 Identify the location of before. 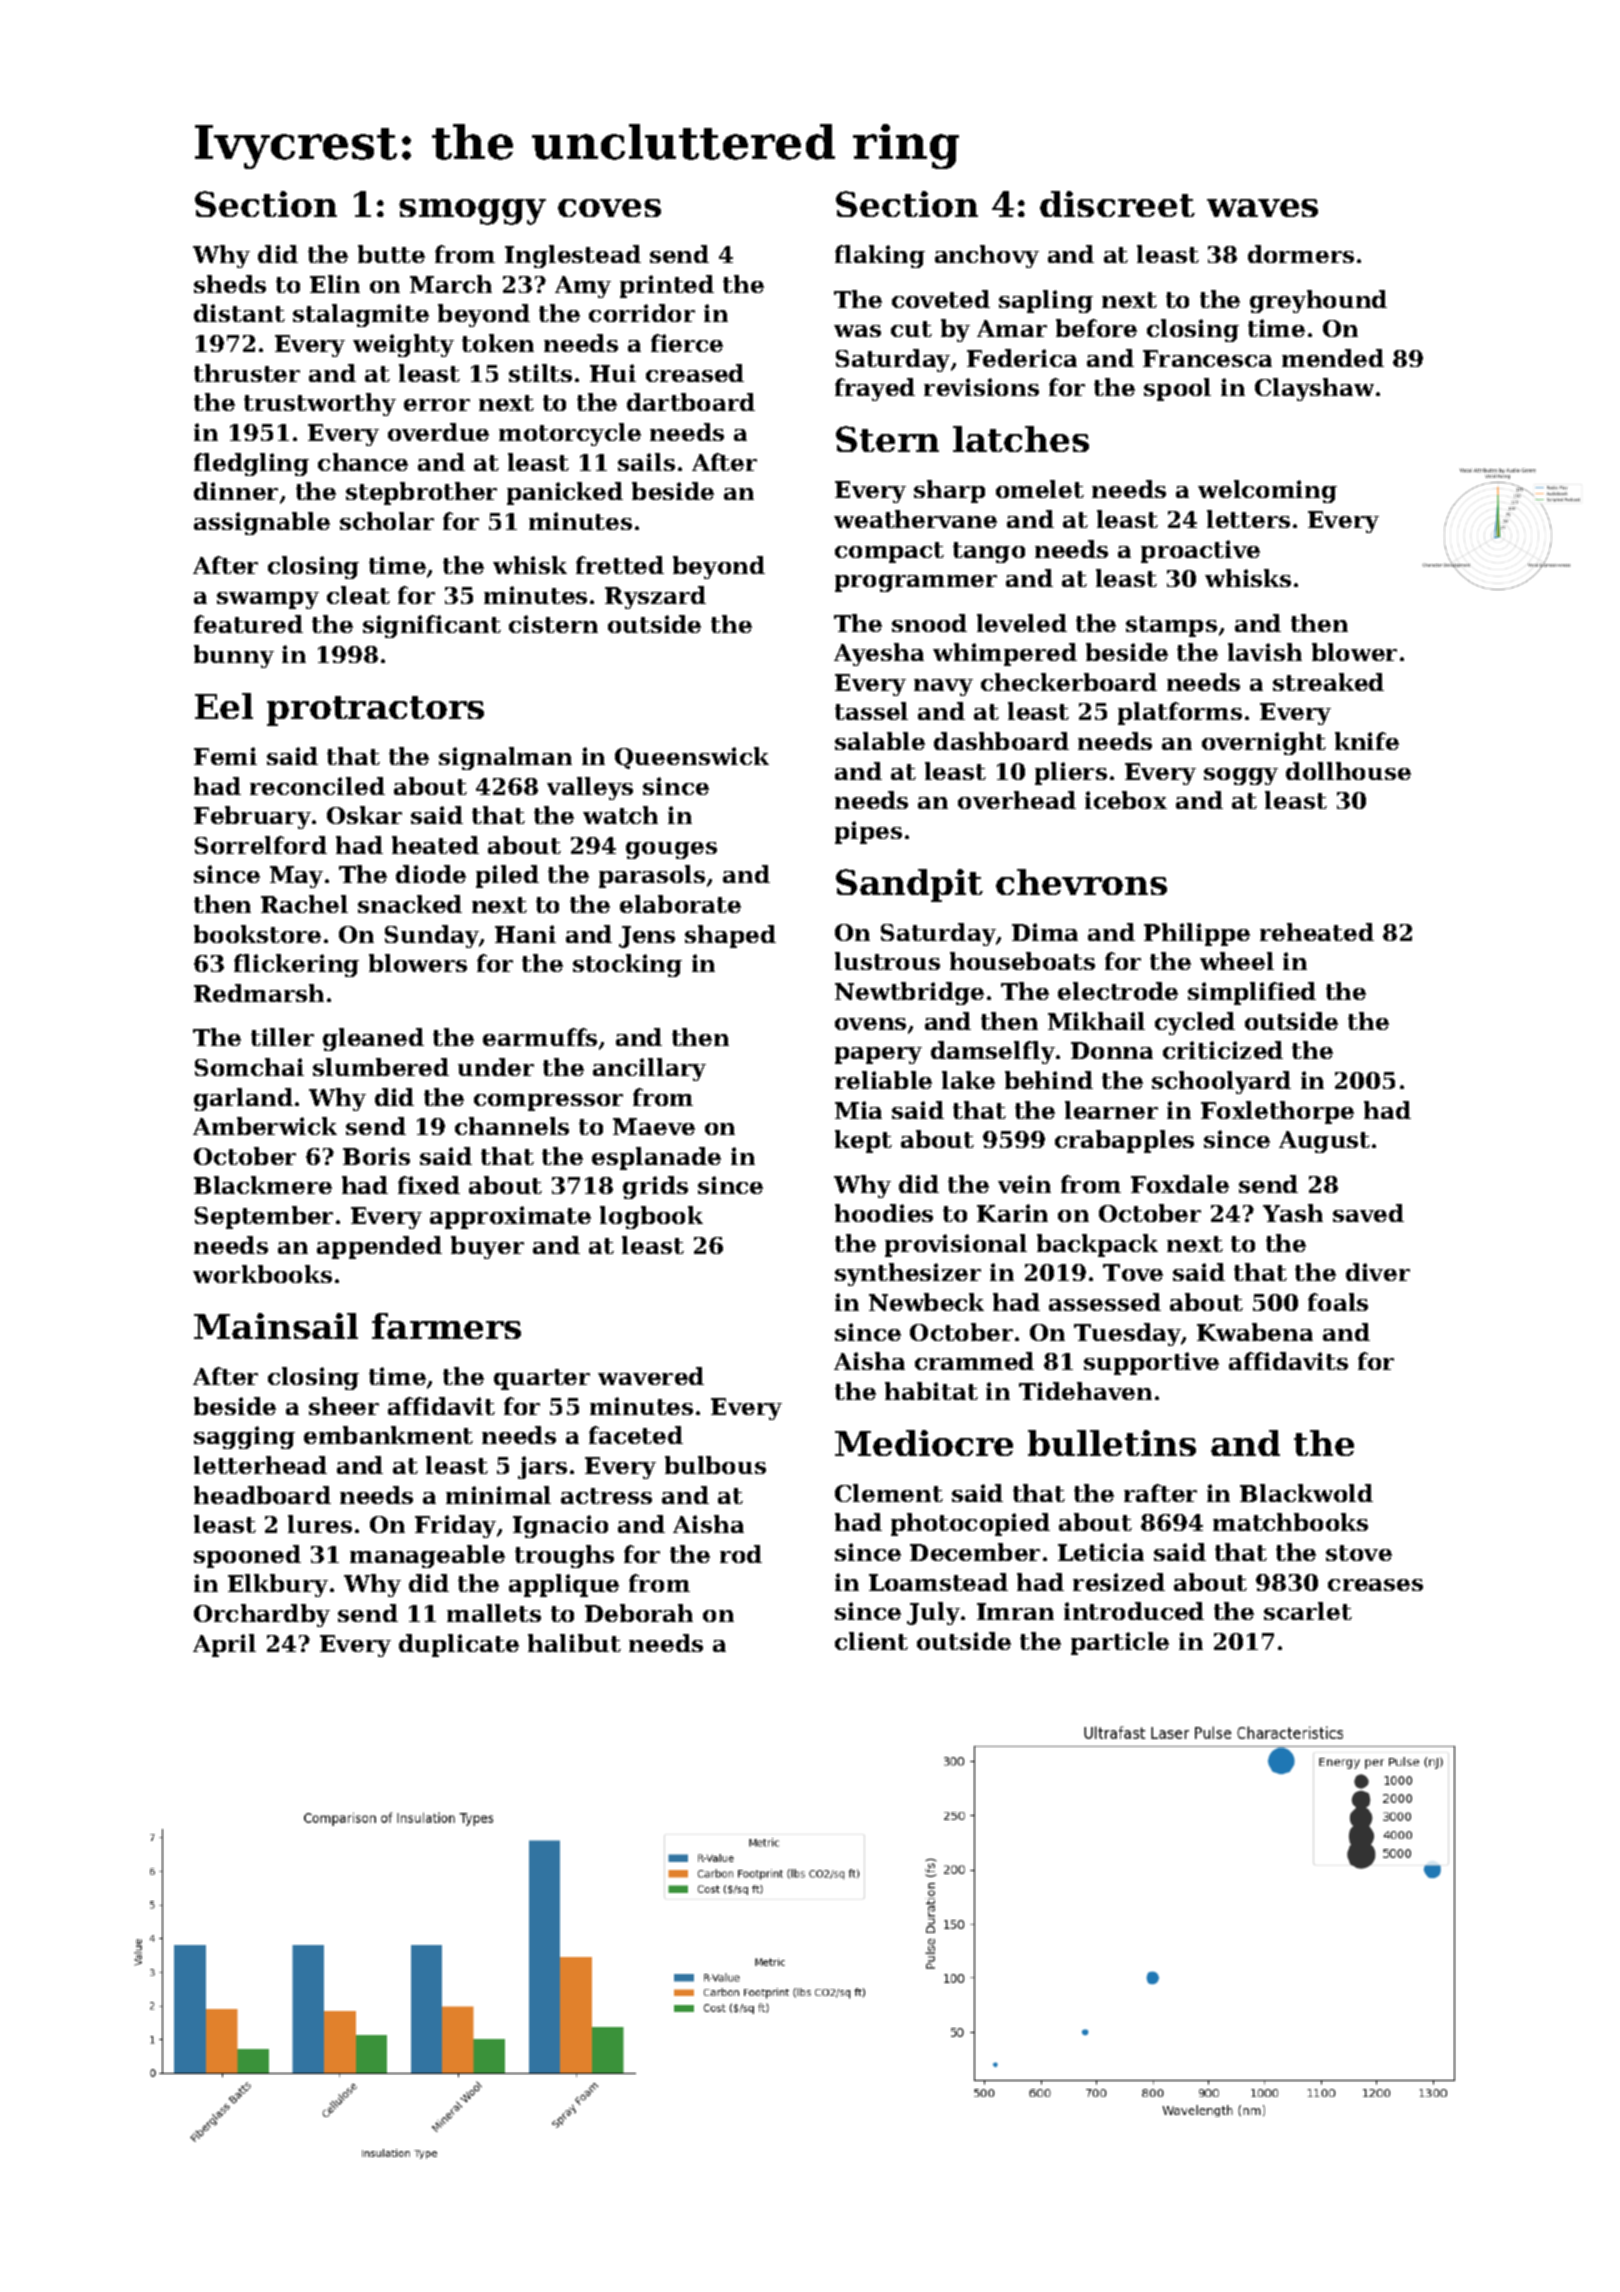
(1096, 328).
